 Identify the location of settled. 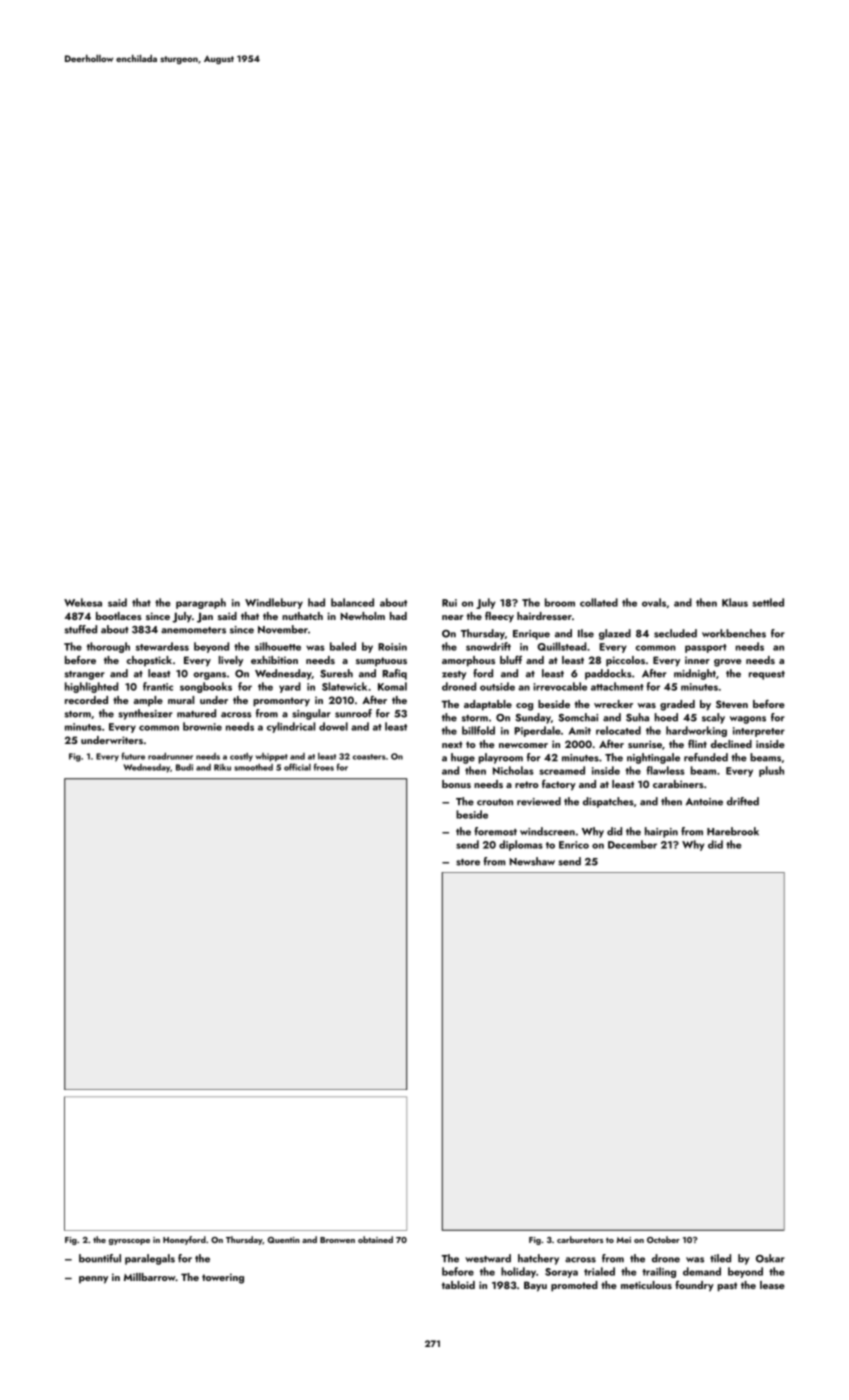
(768, 602).
